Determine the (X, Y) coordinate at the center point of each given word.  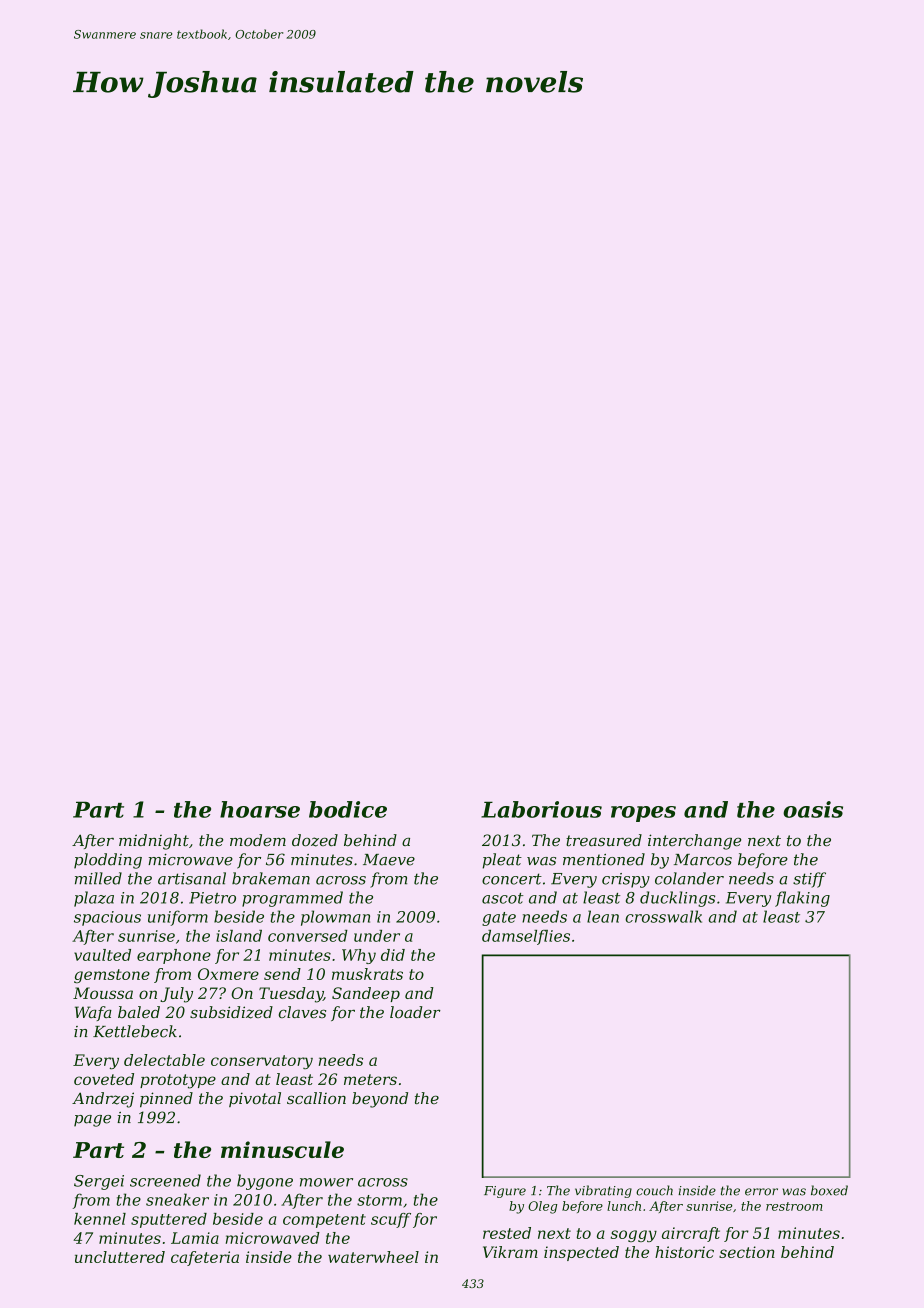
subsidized (231, 1012)
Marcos (703, 860)
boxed (829, 1190)
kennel (100, 1219)
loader (415, 1012)
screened (165, 1180)
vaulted (102, 955)
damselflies (526, 937)
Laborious (541, 809)
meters (370, 1079)
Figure (505, 1192)
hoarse (260, 809)
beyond (380, 1100)
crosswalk (663, 916)
